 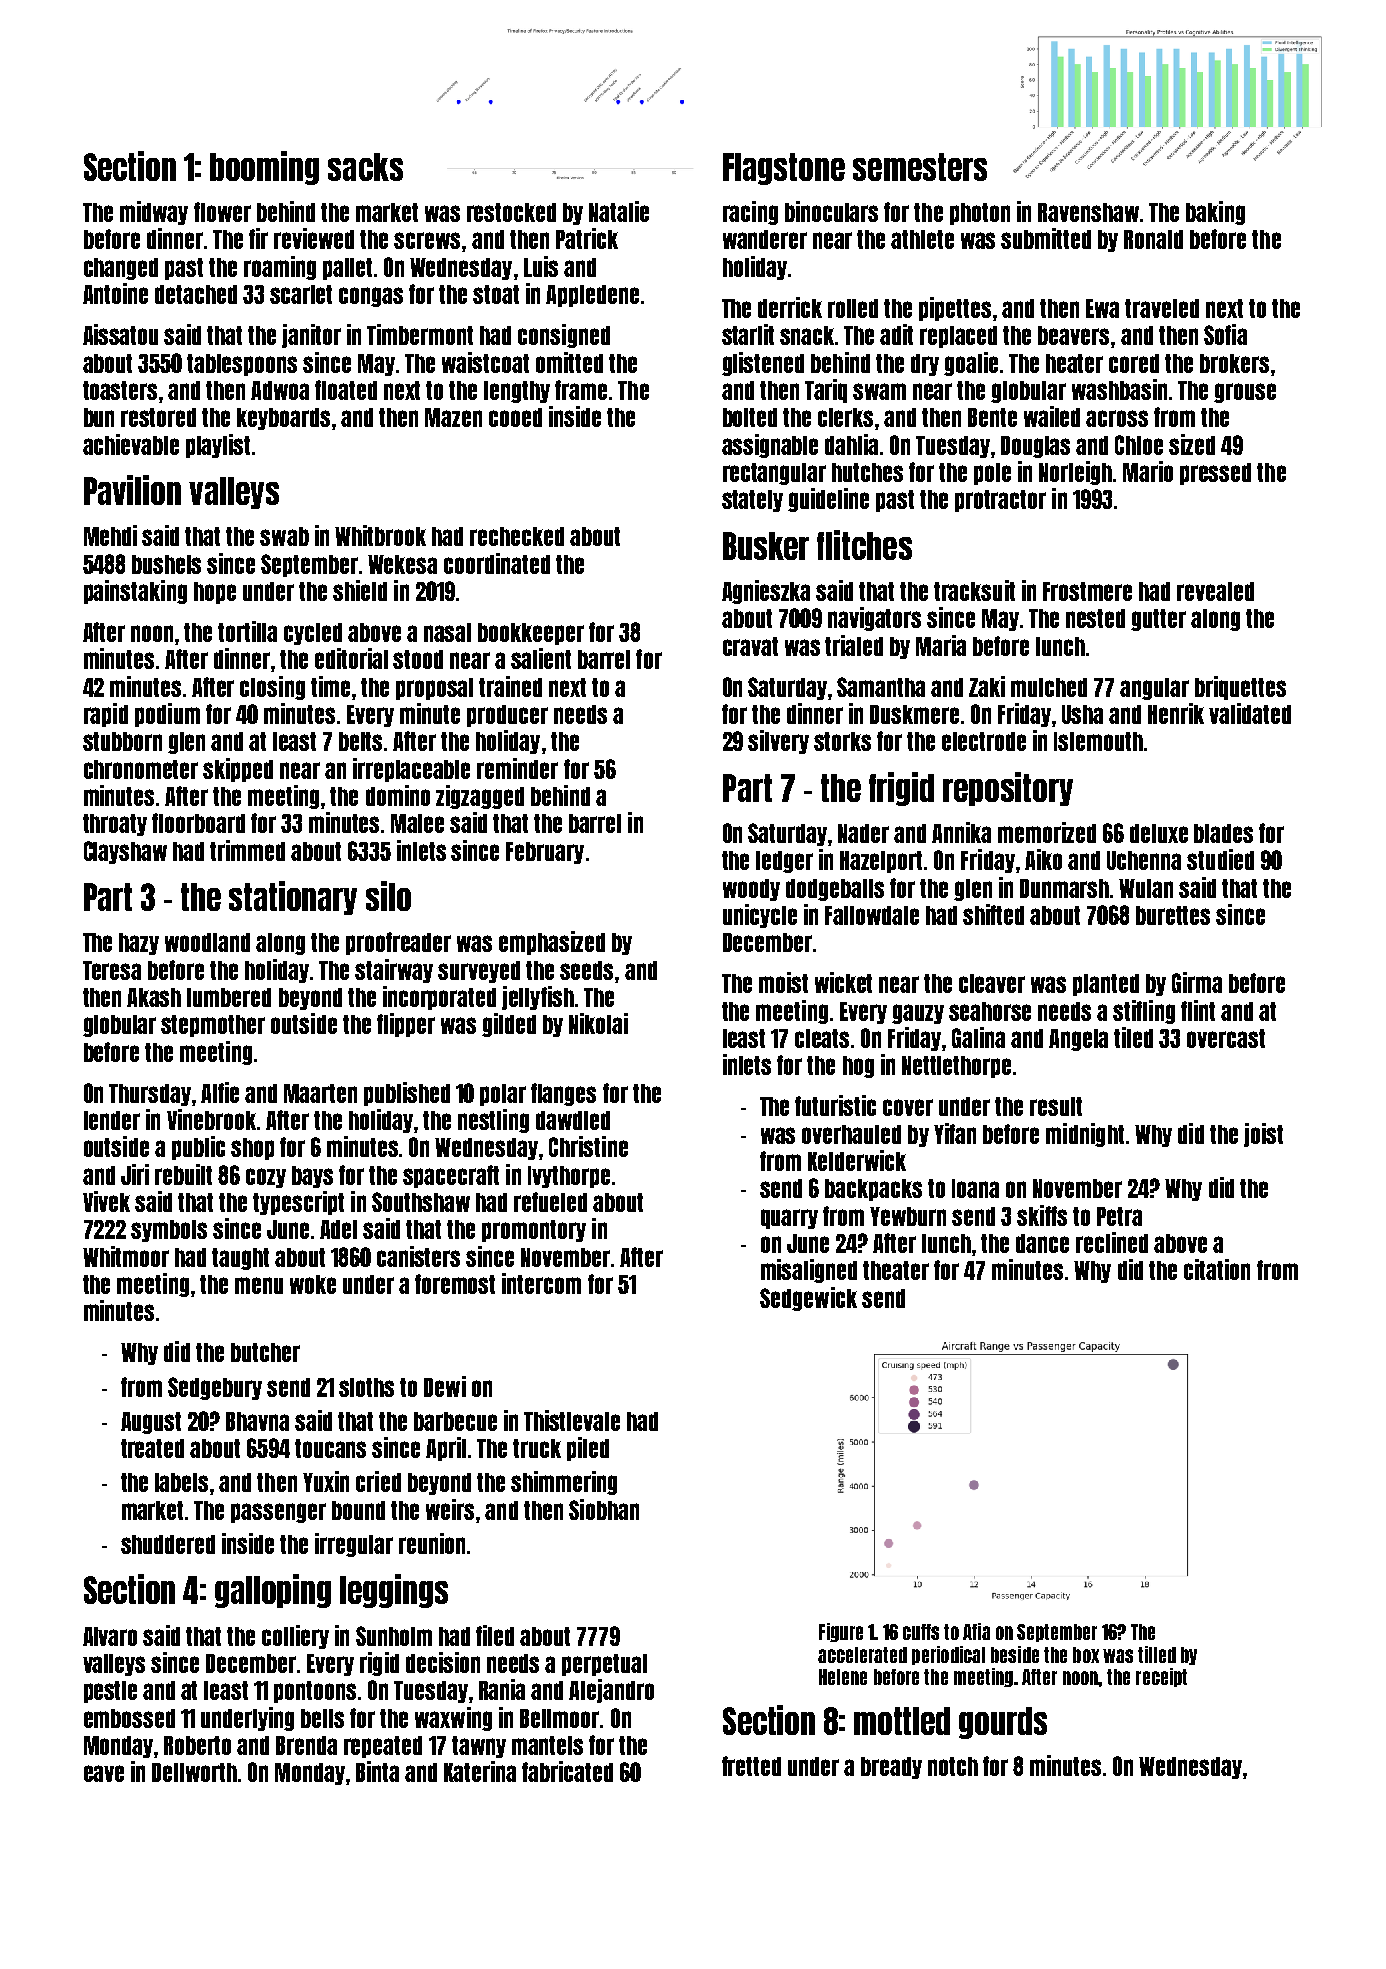 What do you see at coordinates (110, 1636) in the document?
I see `Alvaro` at bounding box center [110, 1636].
